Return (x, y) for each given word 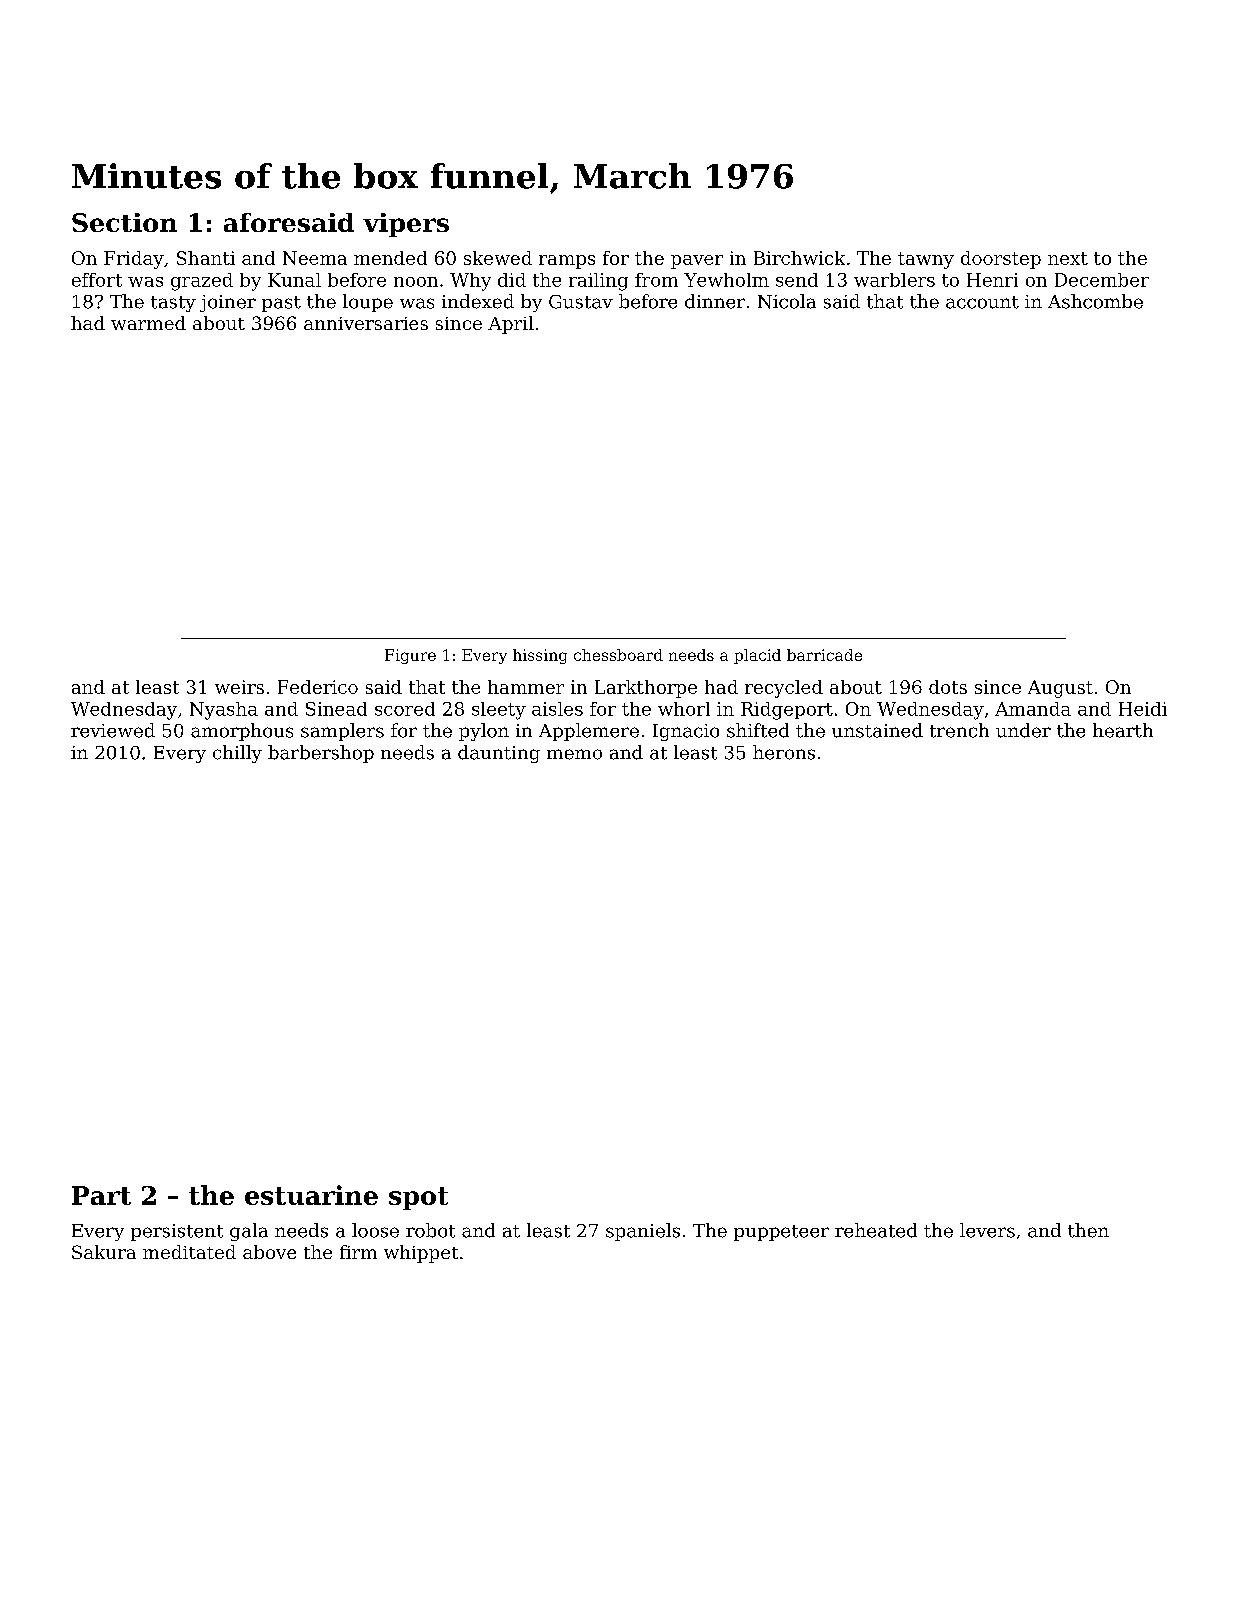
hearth (1123, 730)
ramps (567, 262)
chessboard (618, 655)
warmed (148, 323)
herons (784, 752)
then (1088, 1230)
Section (124, 222)
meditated (189, 1252)
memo (574, 754)
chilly (237, 754)
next (1068, 258)
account (982, 302)
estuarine (311, 1195)
